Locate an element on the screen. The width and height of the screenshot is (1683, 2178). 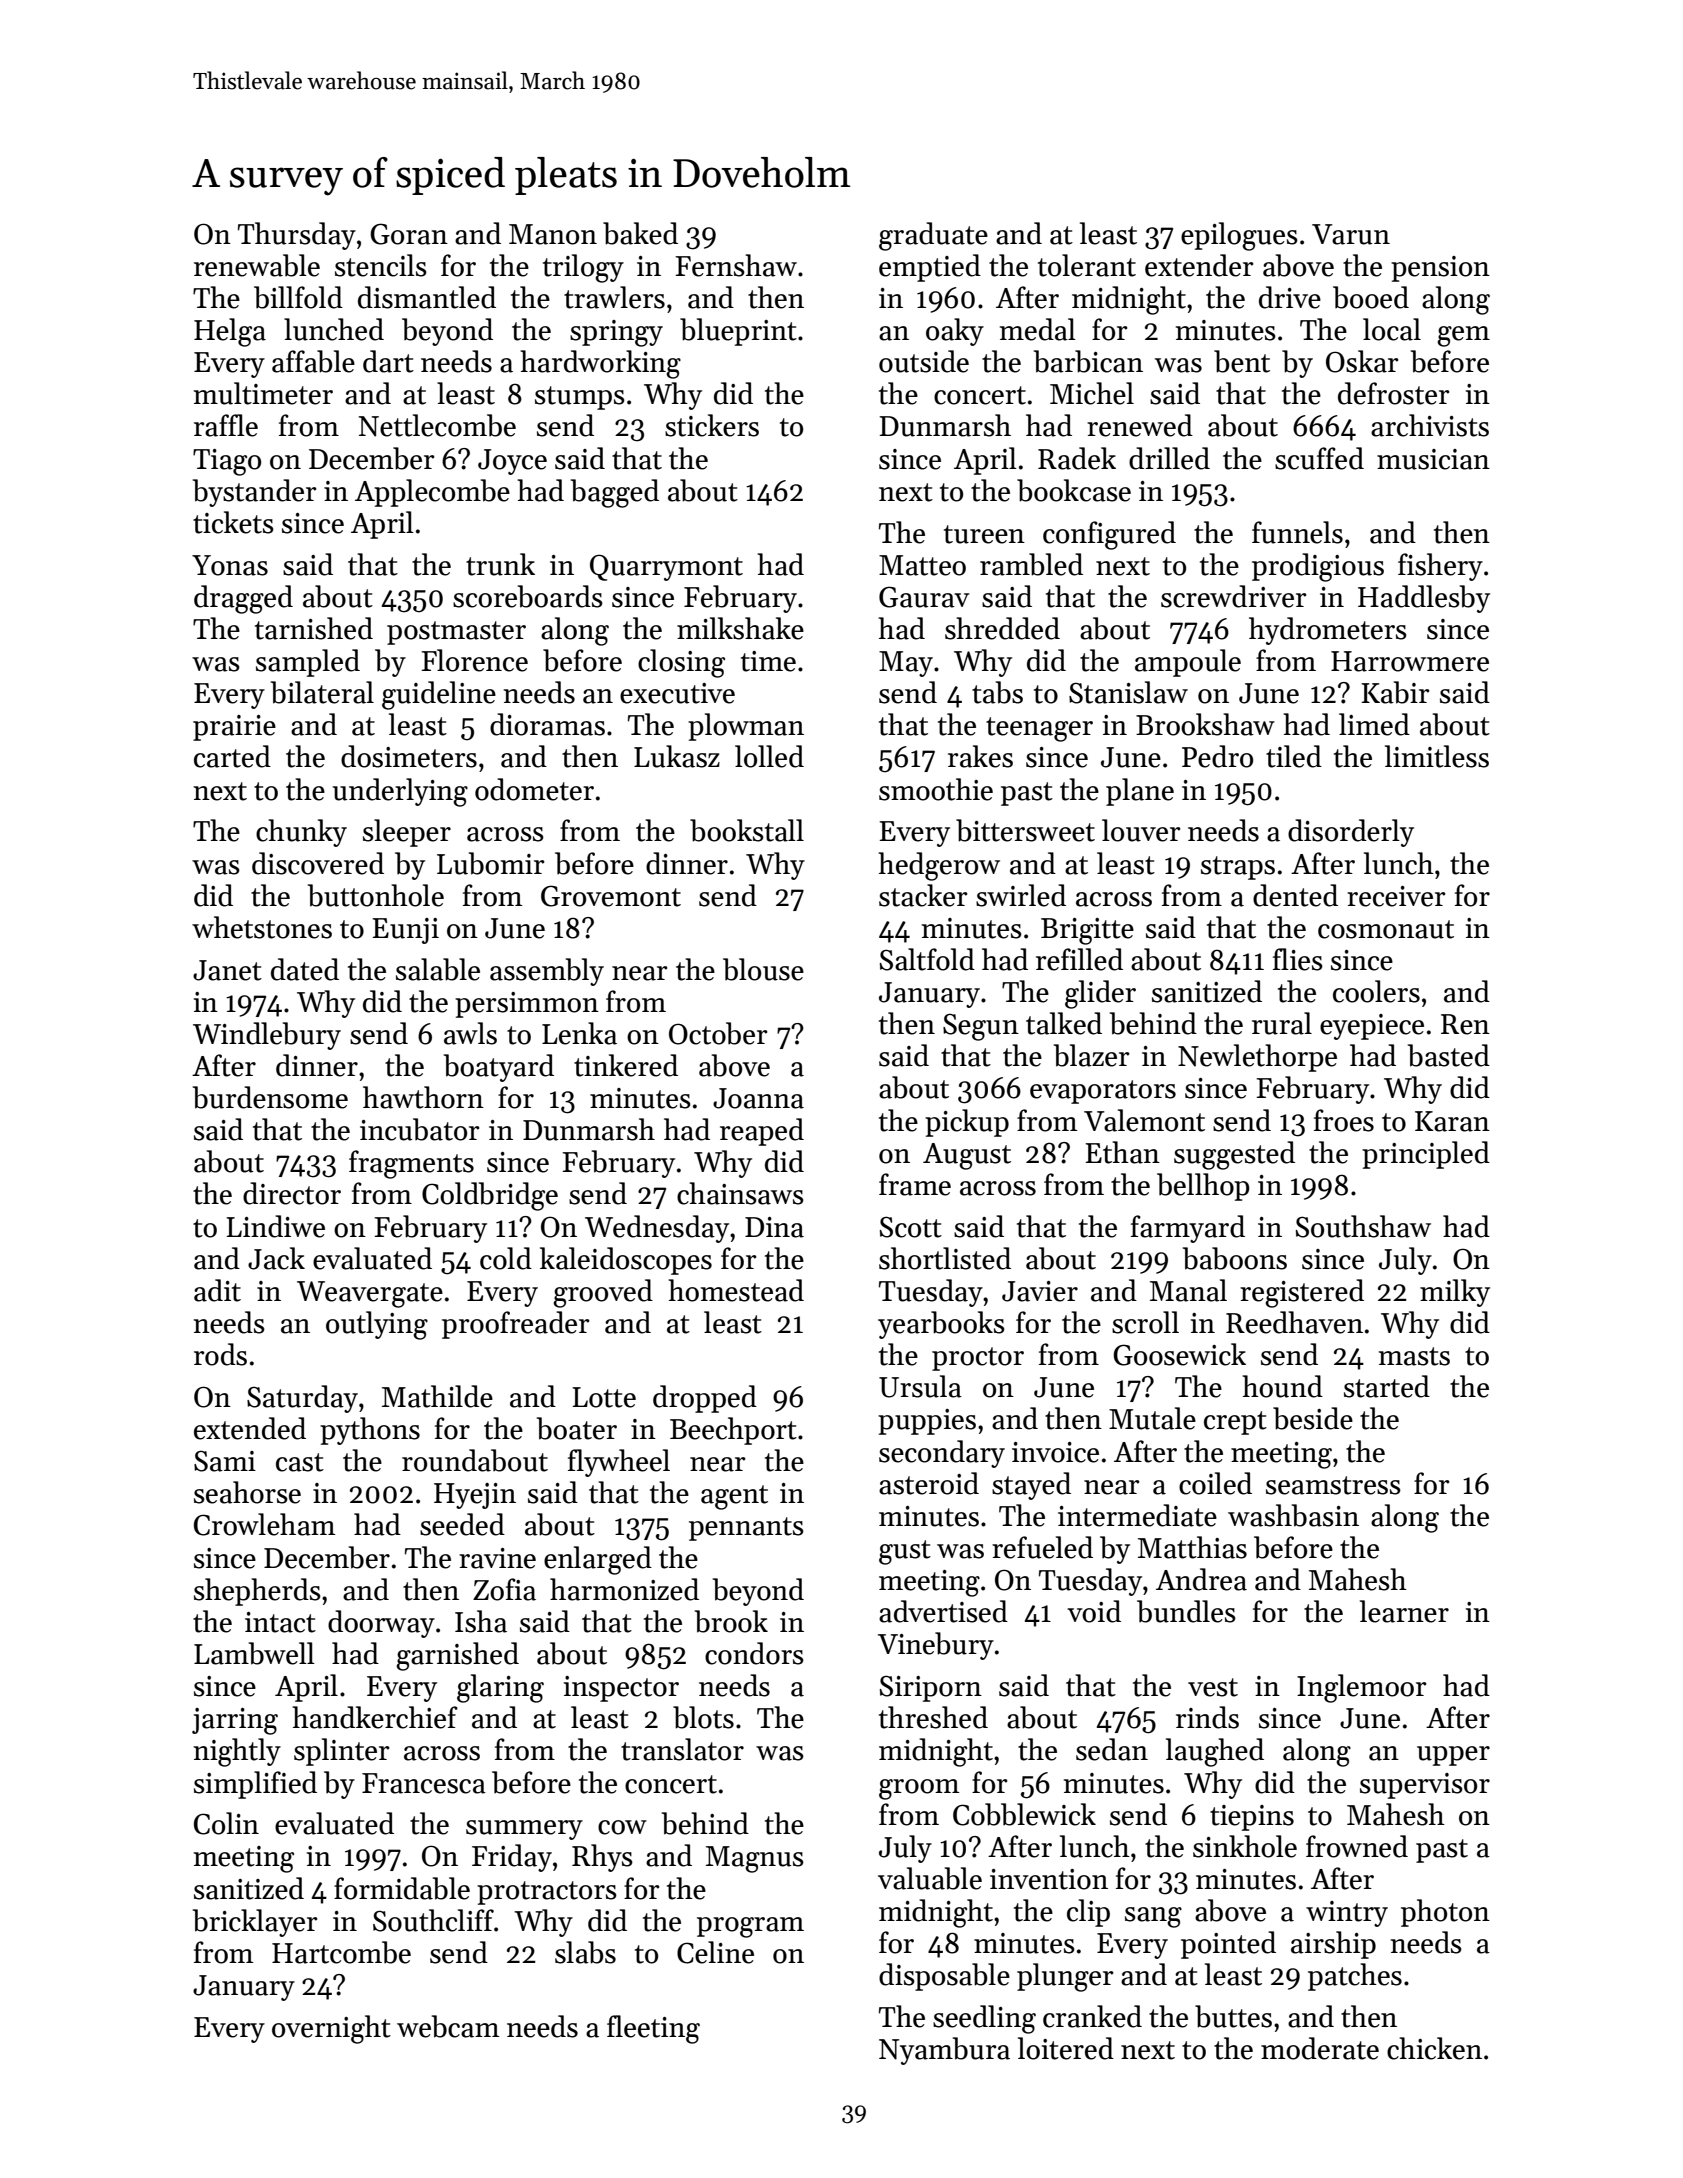
overnight is located at coordinates (331, 2029).
